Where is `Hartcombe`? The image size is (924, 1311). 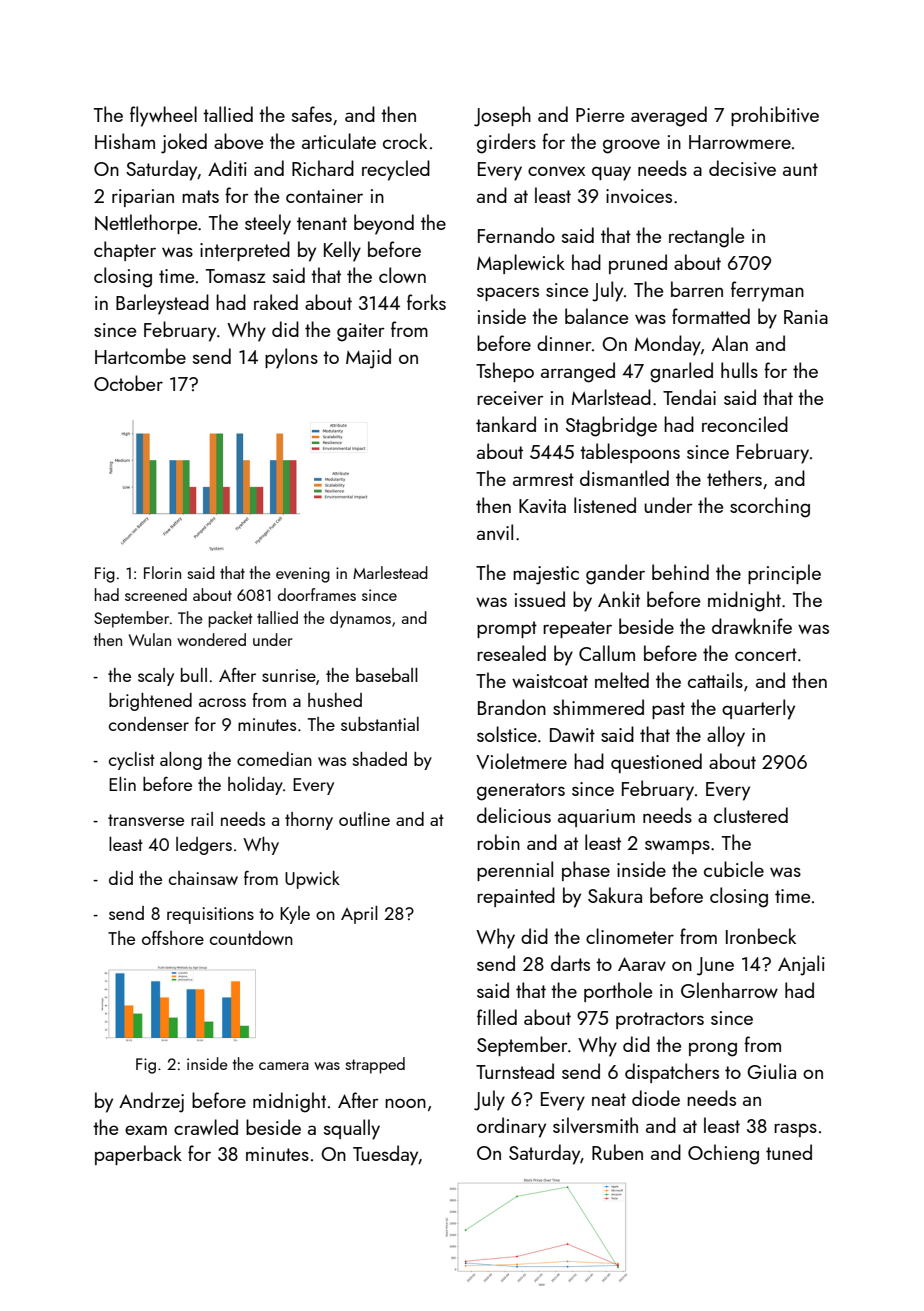 Hartcombe is located at coordinates (140, 356).
